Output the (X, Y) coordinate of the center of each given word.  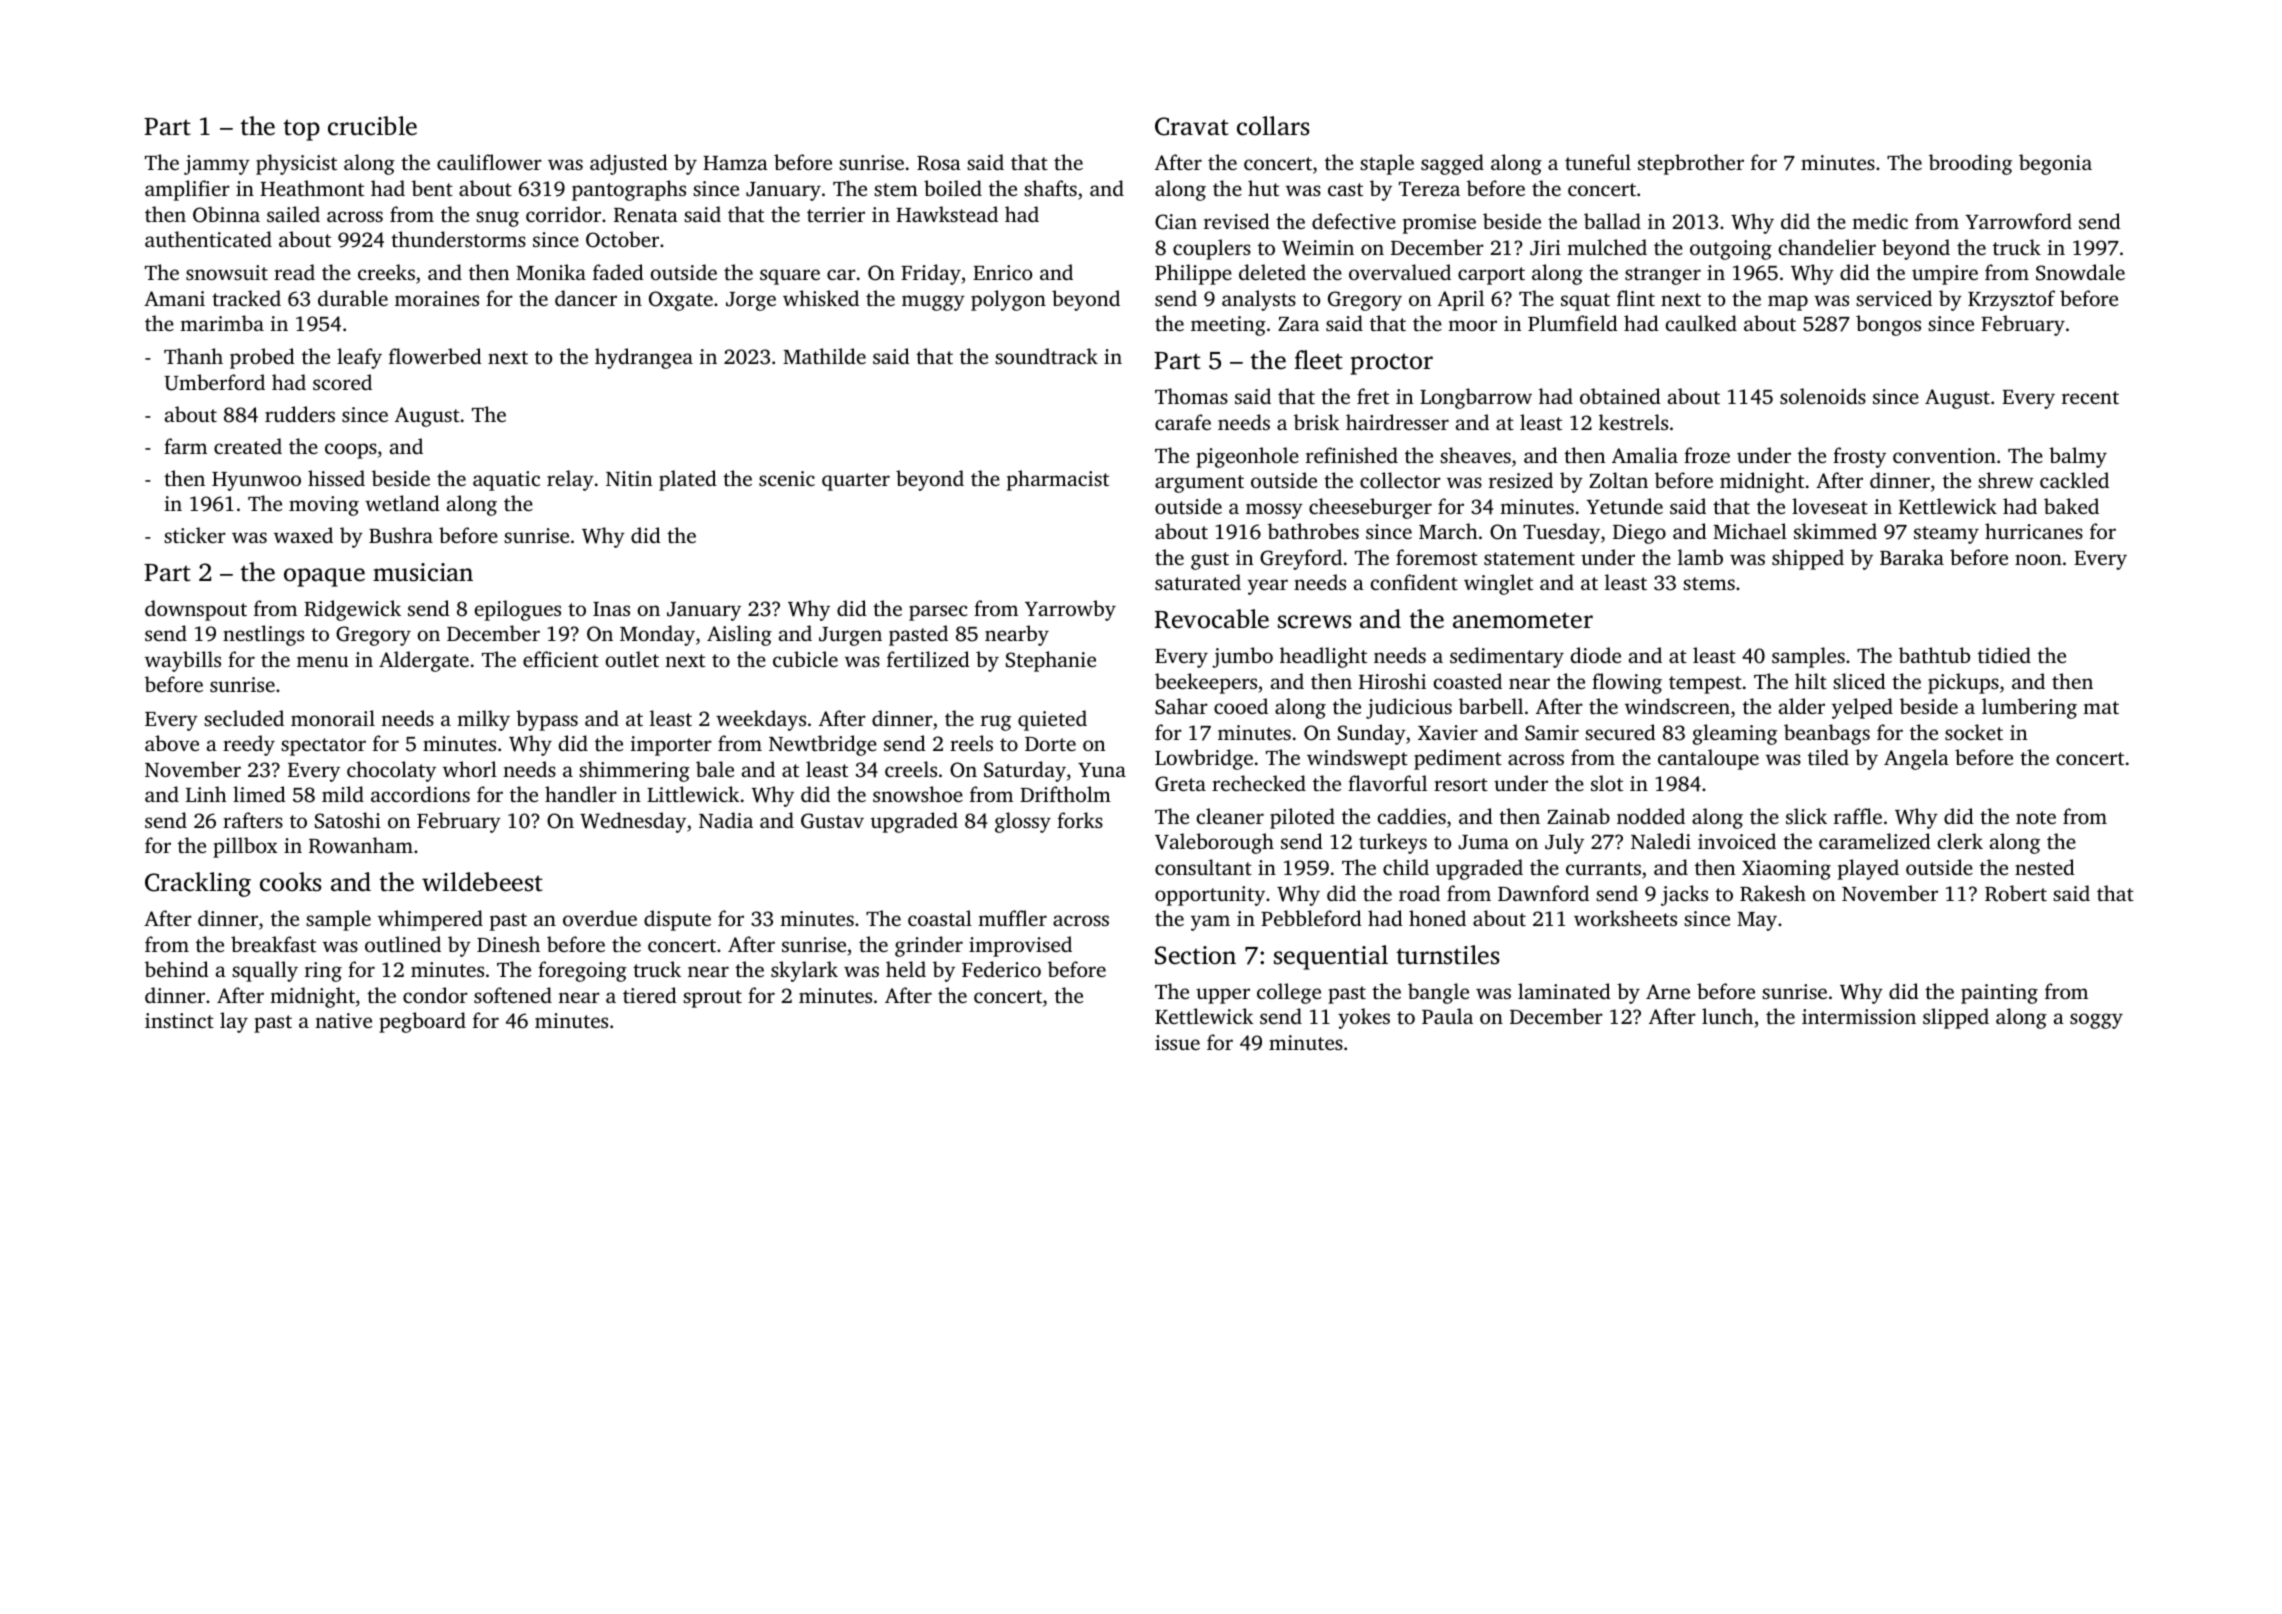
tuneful (1598, 162)
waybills (183, 661)
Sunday (1372, 734)
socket (1974, 732)
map (1788, 303)
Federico (1001, 969)
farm (185, 446)
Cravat (1192, 126)
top (301, 130)
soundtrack (1046, 356)
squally (265, 971)
